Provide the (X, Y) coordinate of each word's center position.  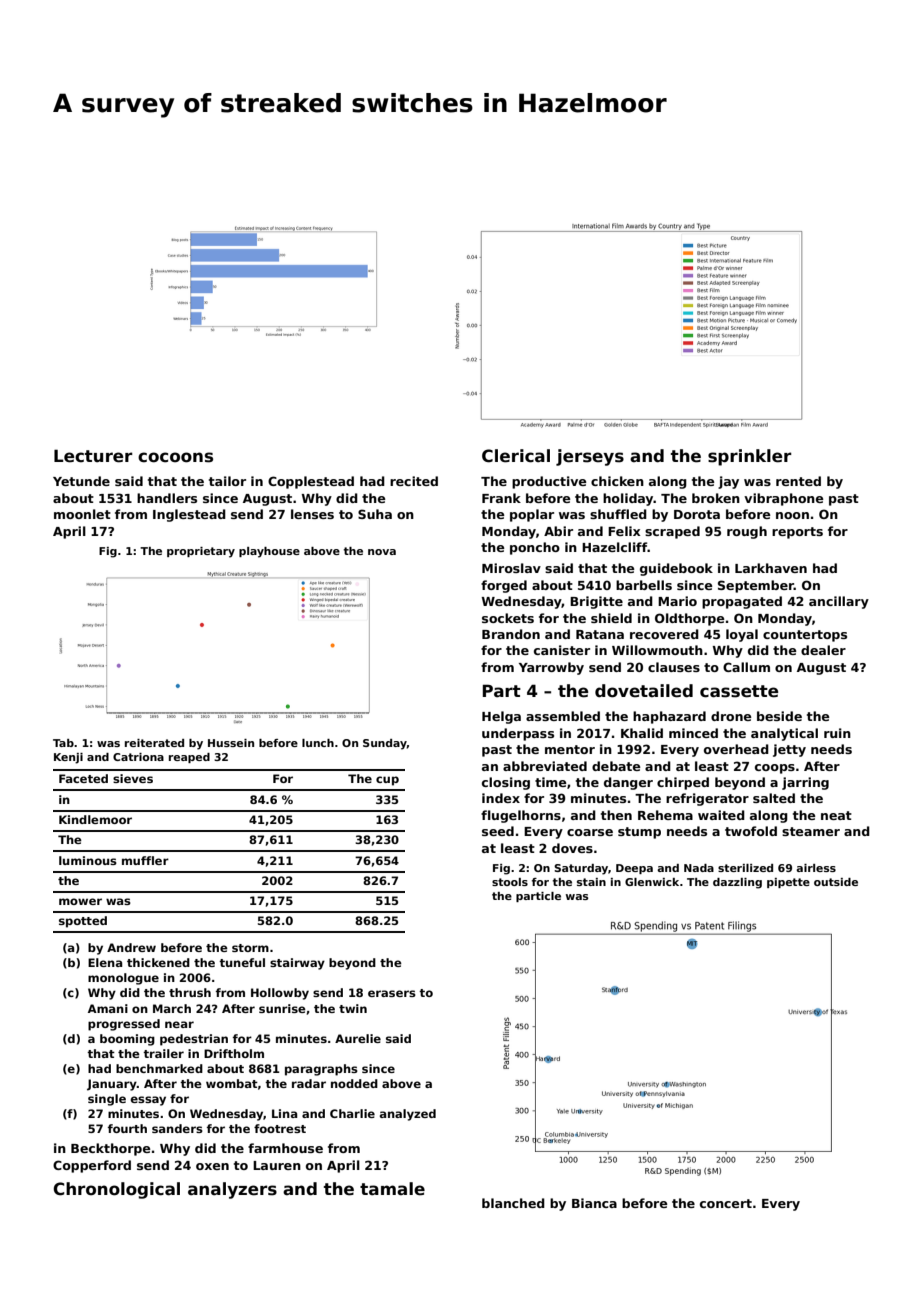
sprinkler (750, 457)
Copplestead (311, 482)
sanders (177, 1128)
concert (726, 1203)
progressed (124, 1025)
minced (693, 733)
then (616, 815)
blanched (513, 1203)
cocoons (175, 457)
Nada (699, 868)
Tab (63, 743)
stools (510, 882)
